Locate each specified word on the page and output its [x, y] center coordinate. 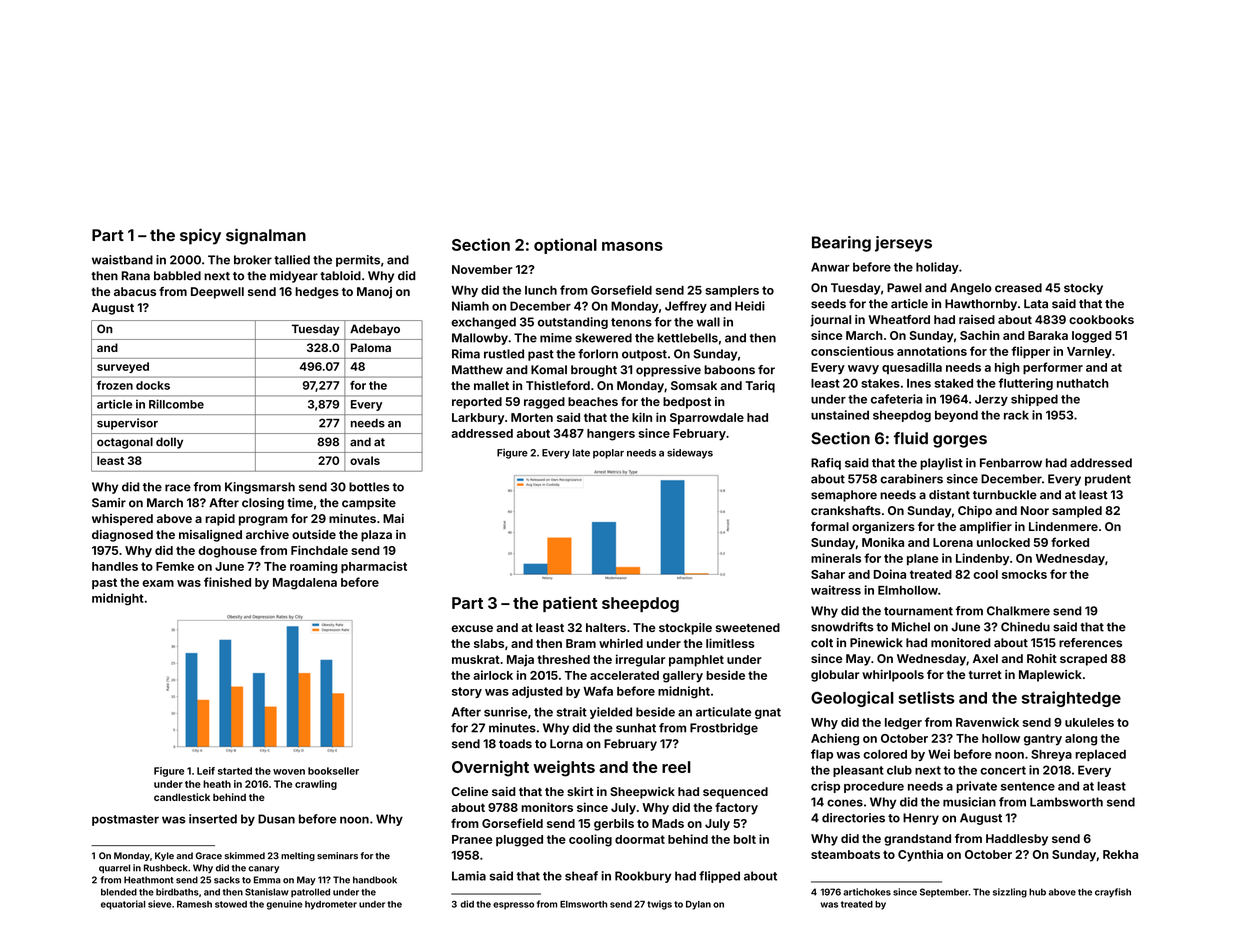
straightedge [1071, 699]
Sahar [828, 574]
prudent [1108, 480]
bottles [369, 487]
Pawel [904, 288]
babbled [177, 276]
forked [1070, 542]
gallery [683, 677]
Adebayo [375, 330]
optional [565, 246]
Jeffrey [686, 307]
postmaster [125, 820]
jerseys [903, 244]
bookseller [333, 771]
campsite [369, 504]
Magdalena [305, 584]
